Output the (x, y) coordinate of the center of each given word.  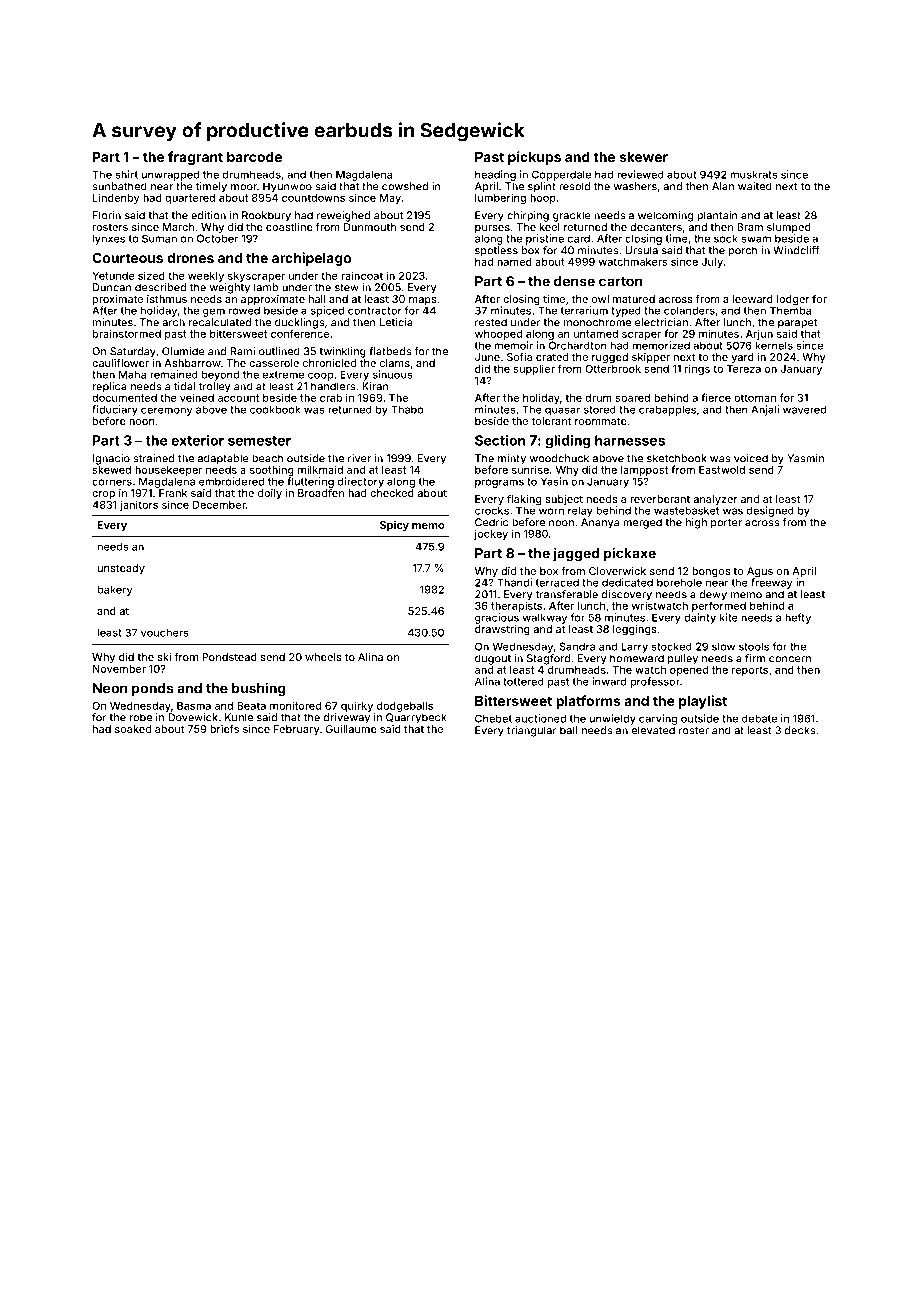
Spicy (394, 526)
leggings (635, 630)
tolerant (551, 421)
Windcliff (796, 250)
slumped (788, 228)
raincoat (362, 275)
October (217, 238)
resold (574, 186)
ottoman (755, 398)
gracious (497, 618)
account (238, 398)
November (119, 669)
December (219, 505)
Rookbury (266, 216)
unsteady (121, 569)
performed (719, 606)
